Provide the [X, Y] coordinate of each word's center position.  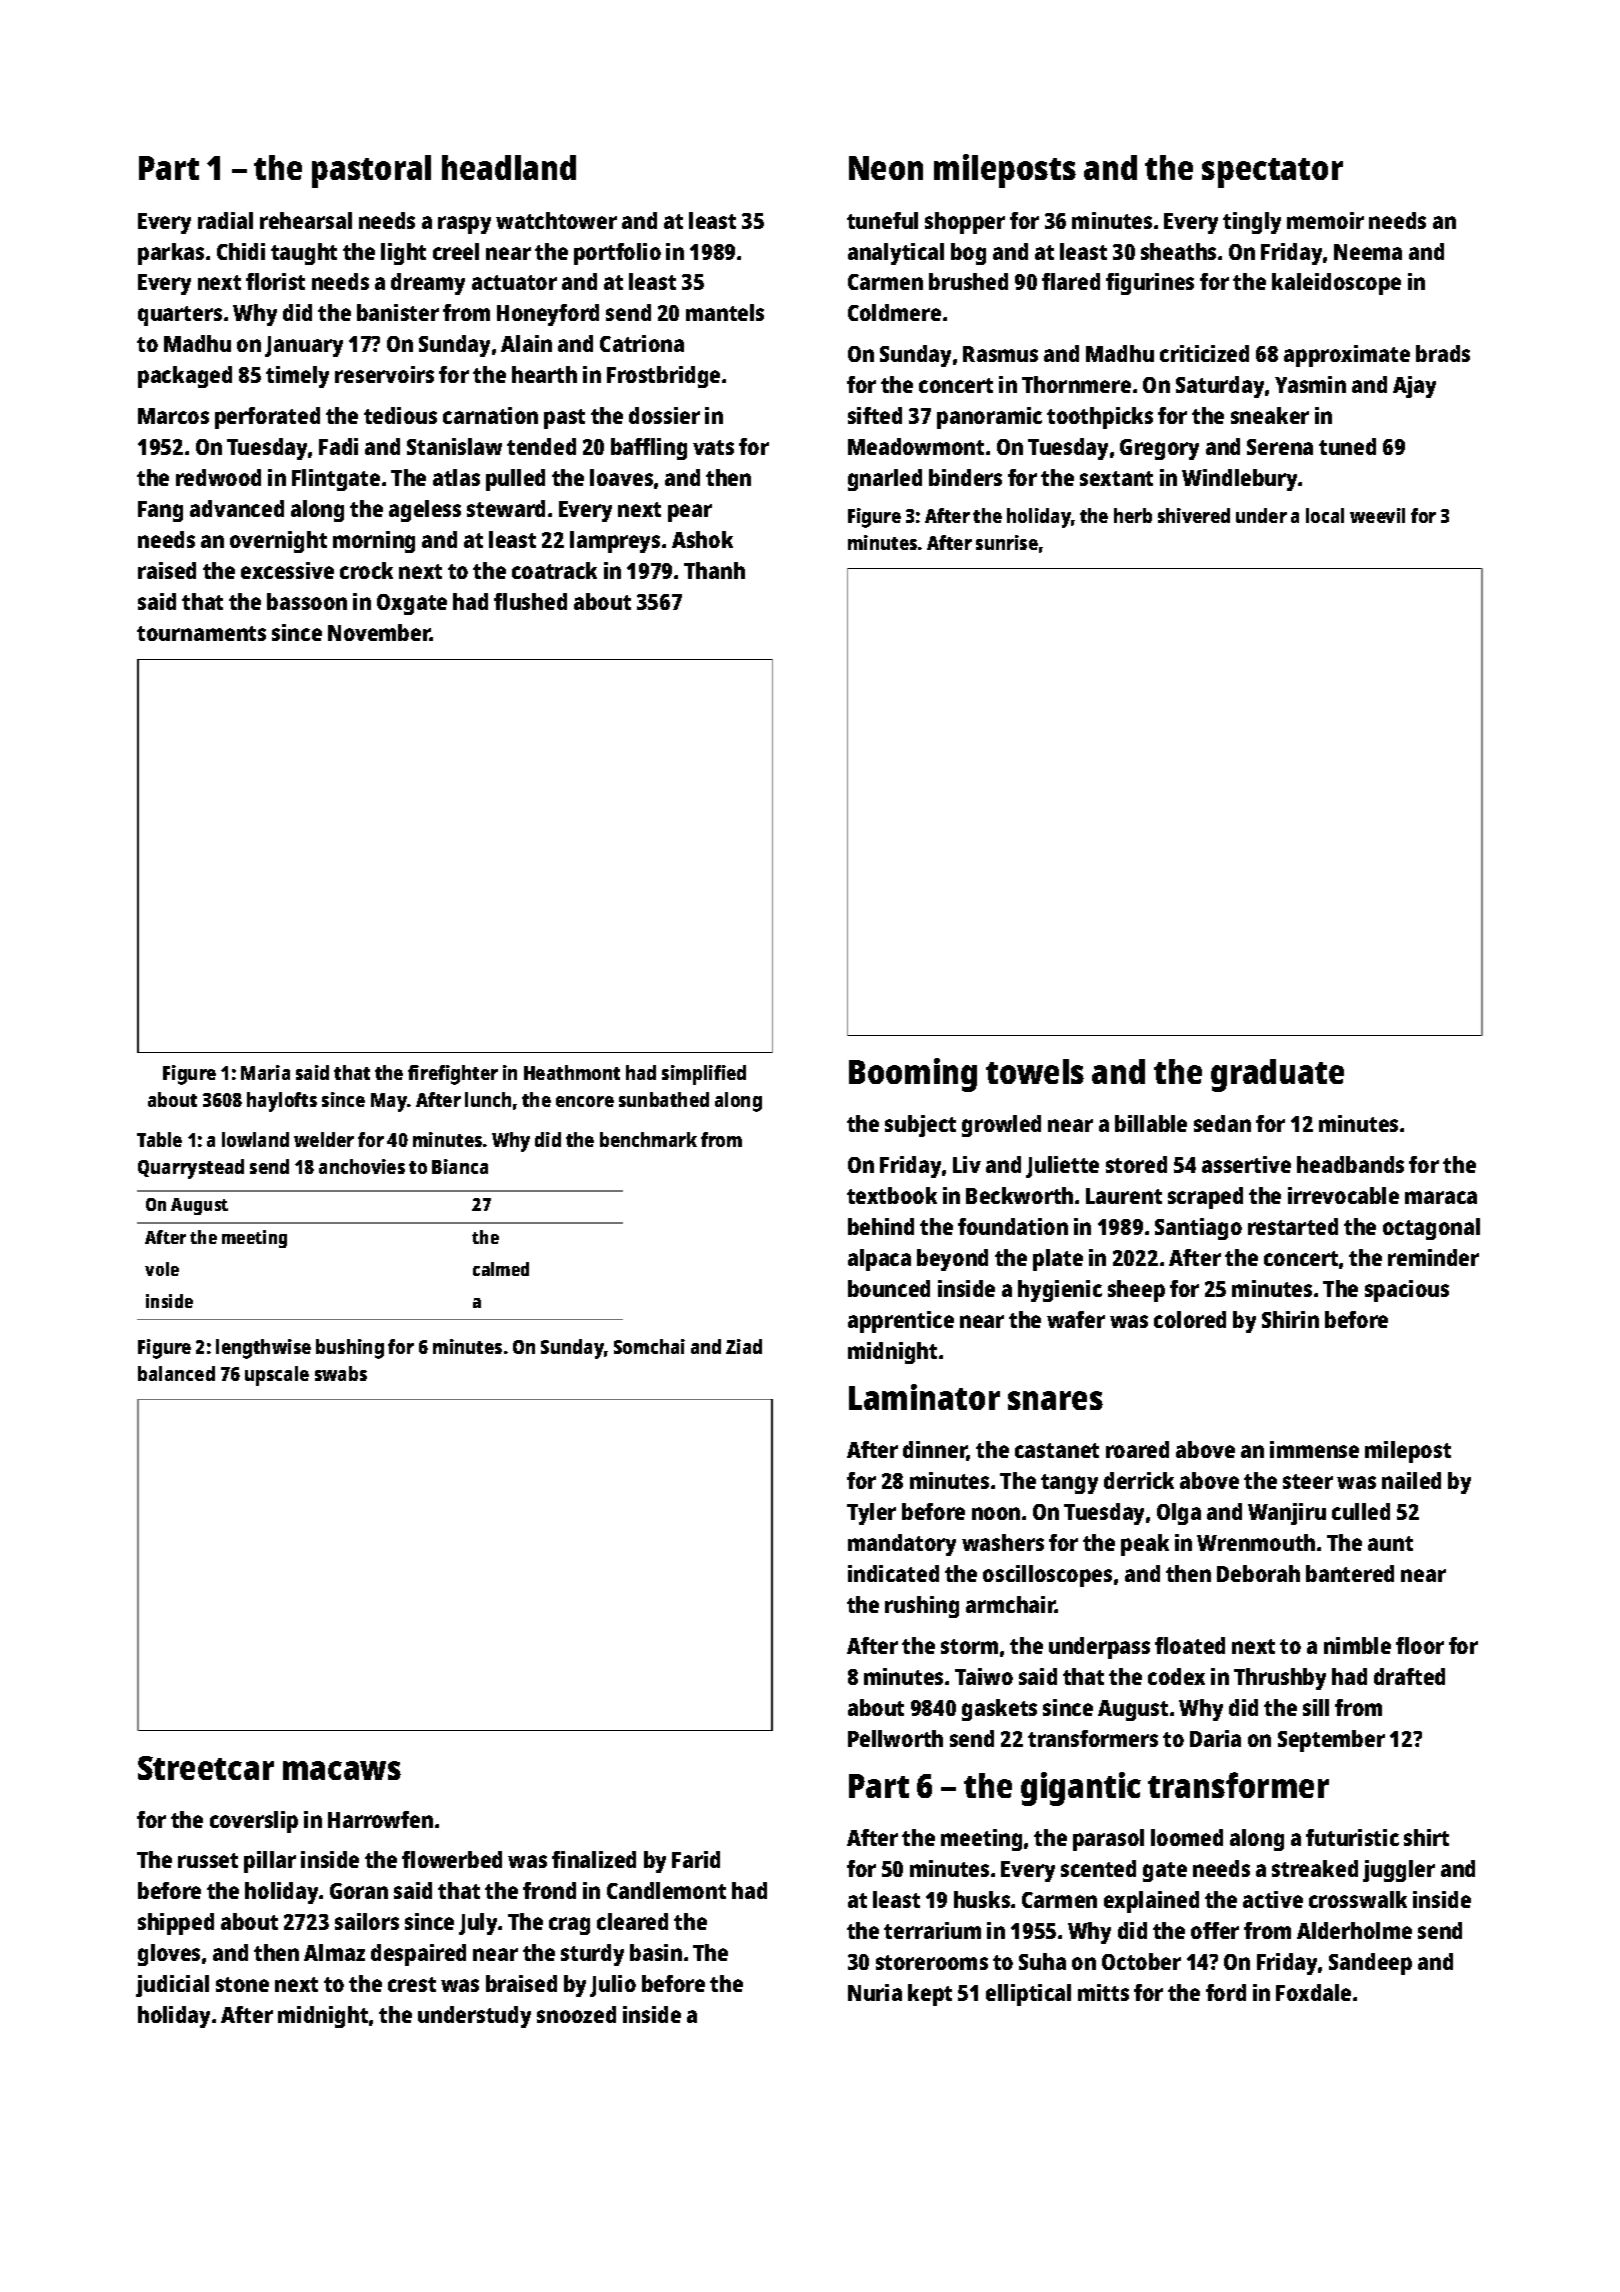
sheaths [1178, 251]
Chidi [241, 251]
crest [412, 1984]
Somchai [649, 1346]
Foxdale [1313, 1992]
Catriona [642, 343]
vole [162, 1269]
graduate [1277, 1075]
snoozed [576, 2014]
